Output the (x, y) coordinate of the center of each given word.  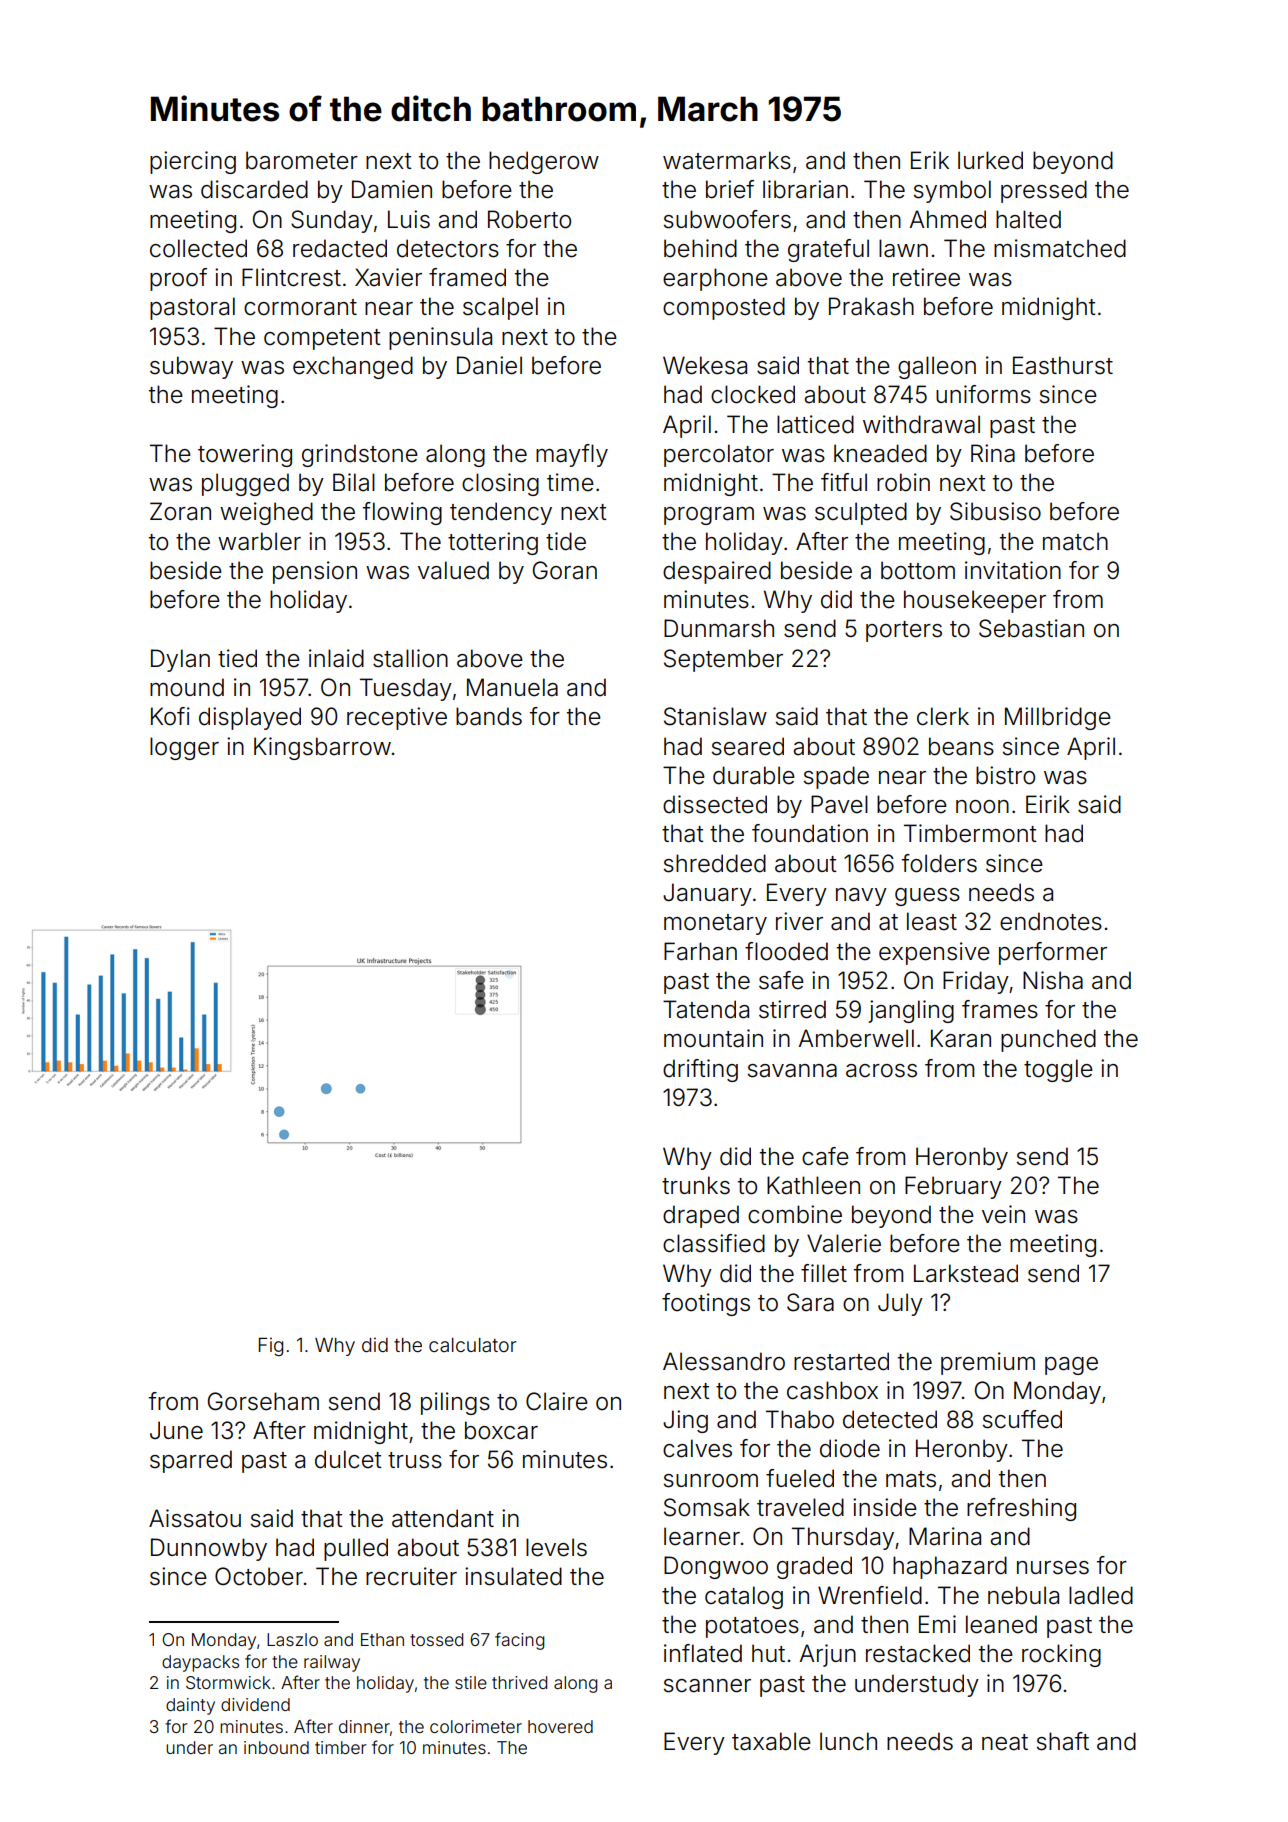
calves (697, 1448)
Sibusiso (995, 511)
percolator (719, 455)
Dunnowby (209, 1549)
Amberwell (856, 1038)
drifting (700, 1070)
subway (191, 367)
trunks (696, 1185)
